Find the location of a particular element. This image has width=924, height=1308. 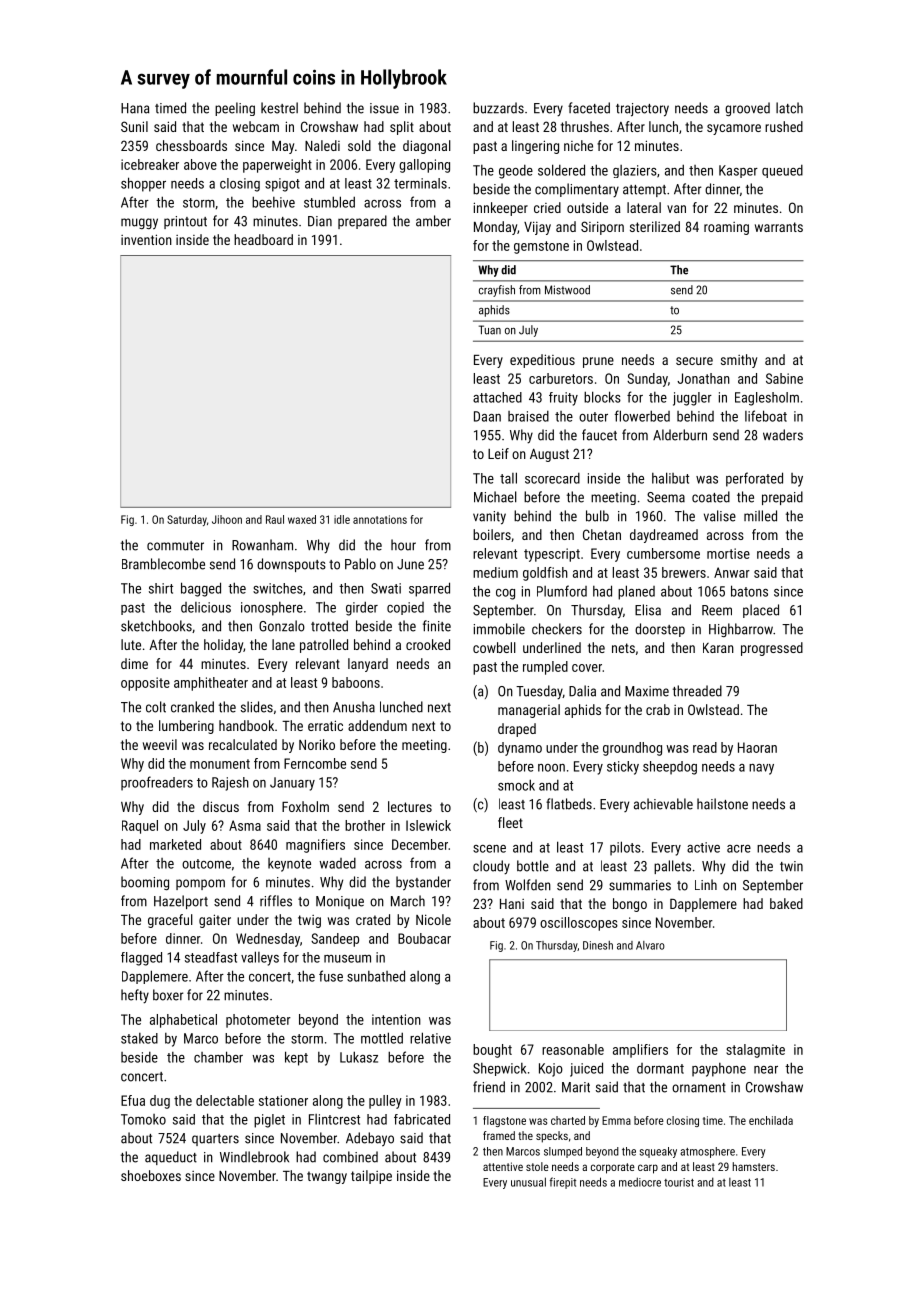

ornament is located at coordinates (699, 1088).
